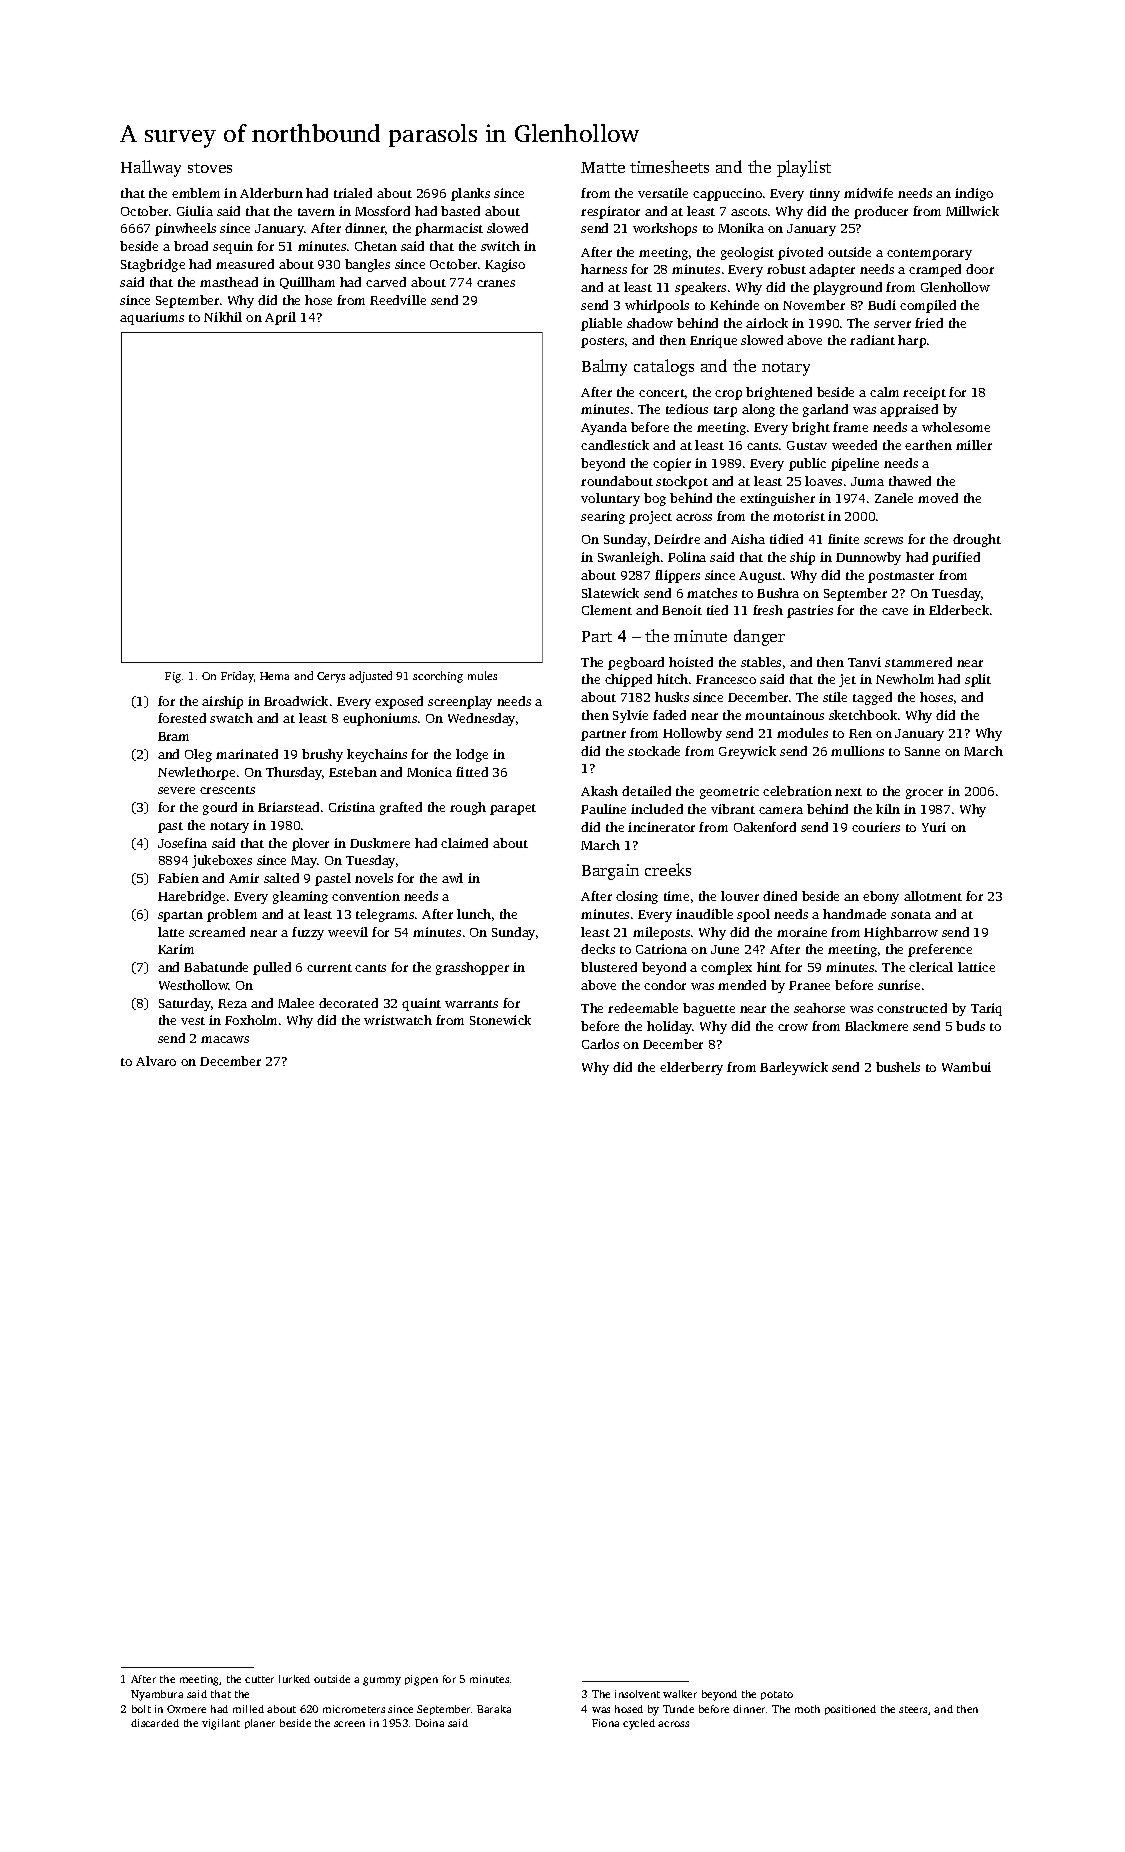 The height and width of the document is (1852, 1125). Describe the element at coordinates (913, 1709) in the document. I see `steers` at that location.
